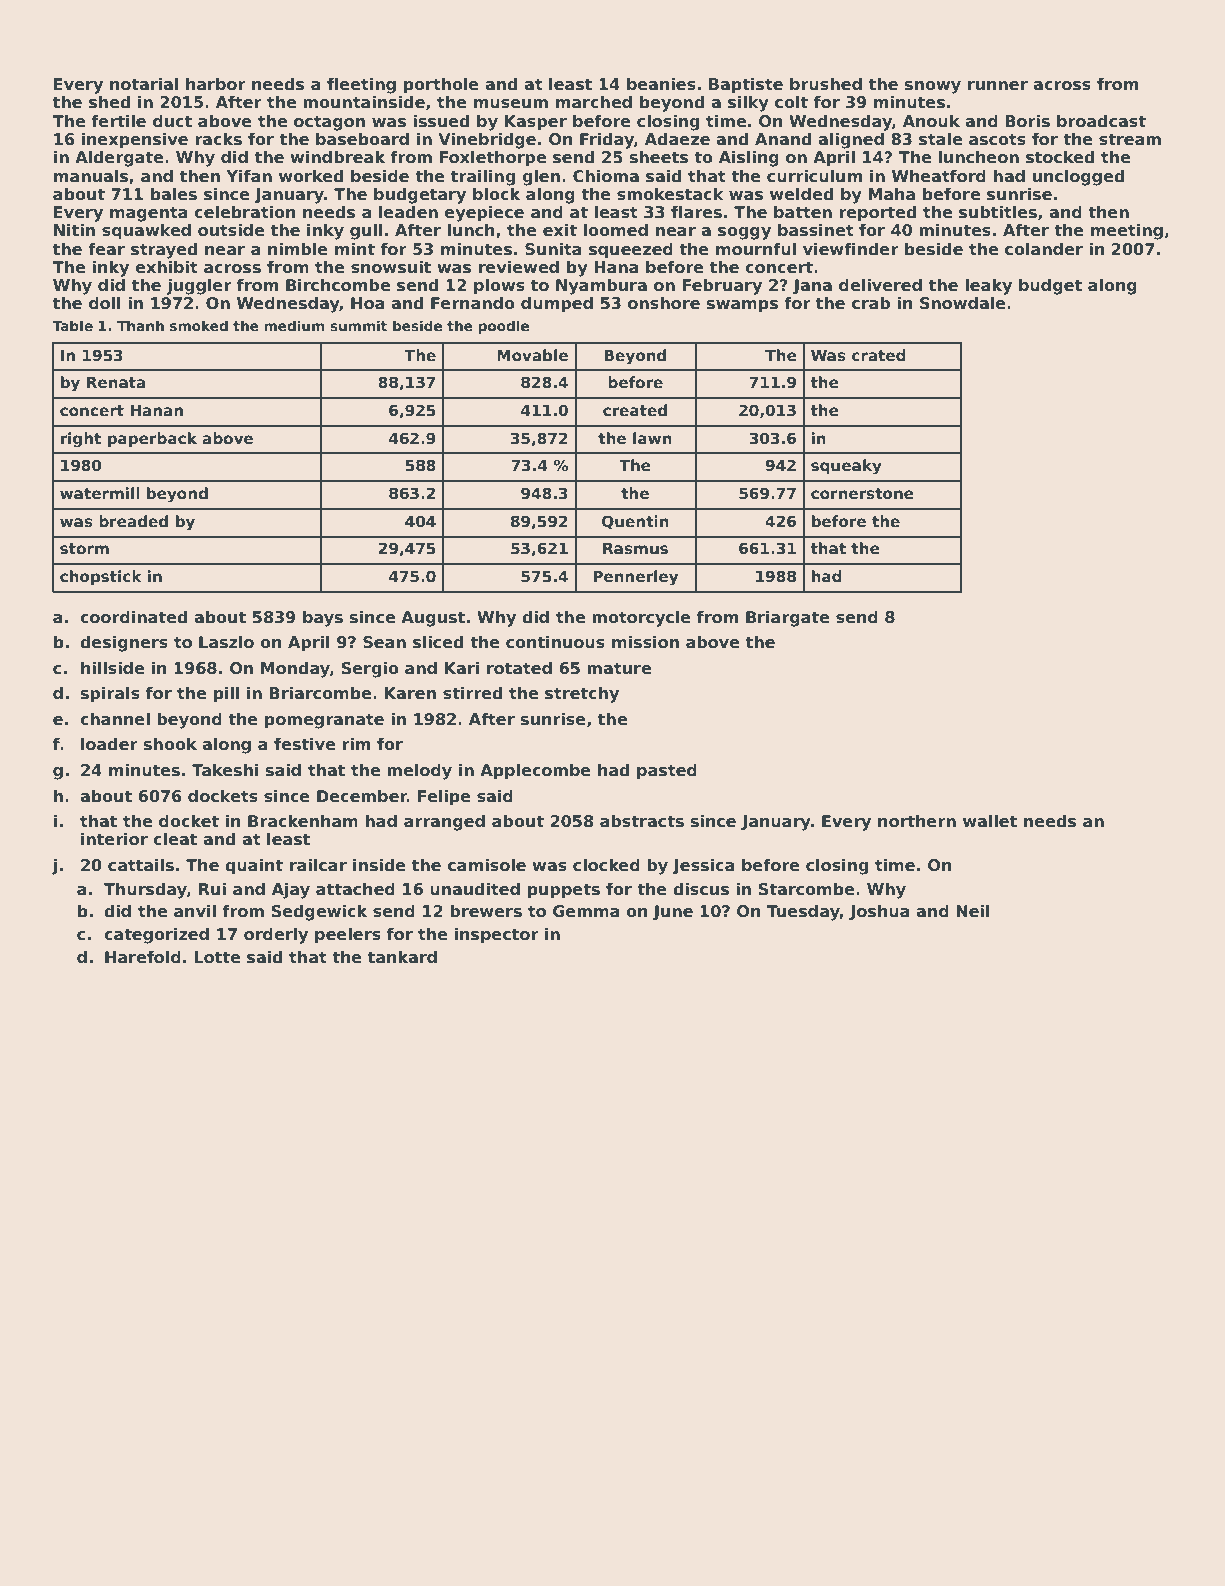 This image has height=1586, width=1225. Describe the element at coordinates (116, 382) in the image. I see `Renata` at that location.
